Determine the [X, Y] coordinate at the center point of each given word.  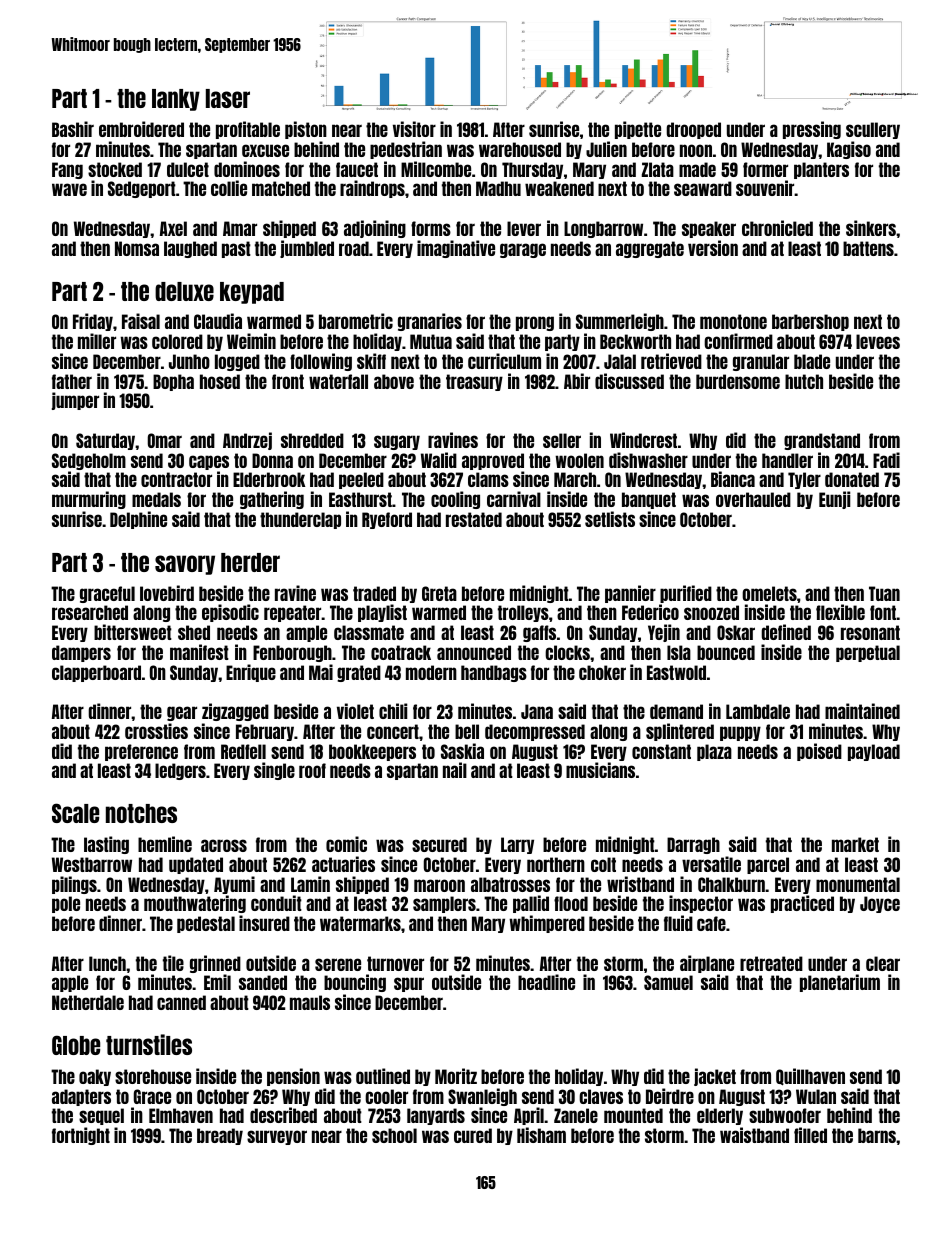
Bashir [73, 129]
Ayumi [234, 885]
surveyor [277, 1137]
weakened [559, 188]
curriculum [504, 361]
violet [355, 711]
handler [787, 460]
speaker [709, 229]
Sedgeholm [89, 461]
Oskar [736, 632]
